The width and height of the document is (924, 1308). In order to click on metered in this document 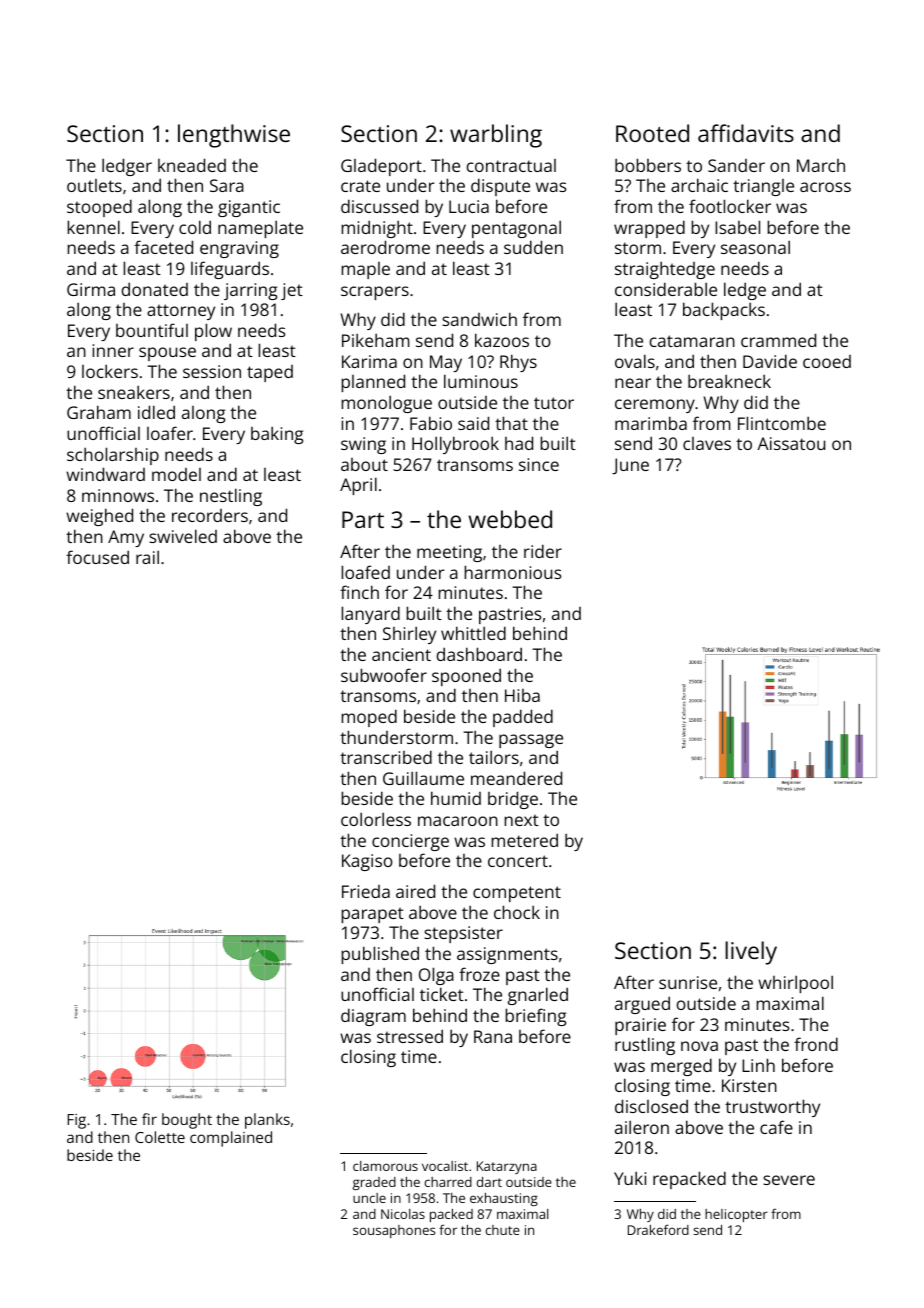, I will do `click(524, 840)`.
